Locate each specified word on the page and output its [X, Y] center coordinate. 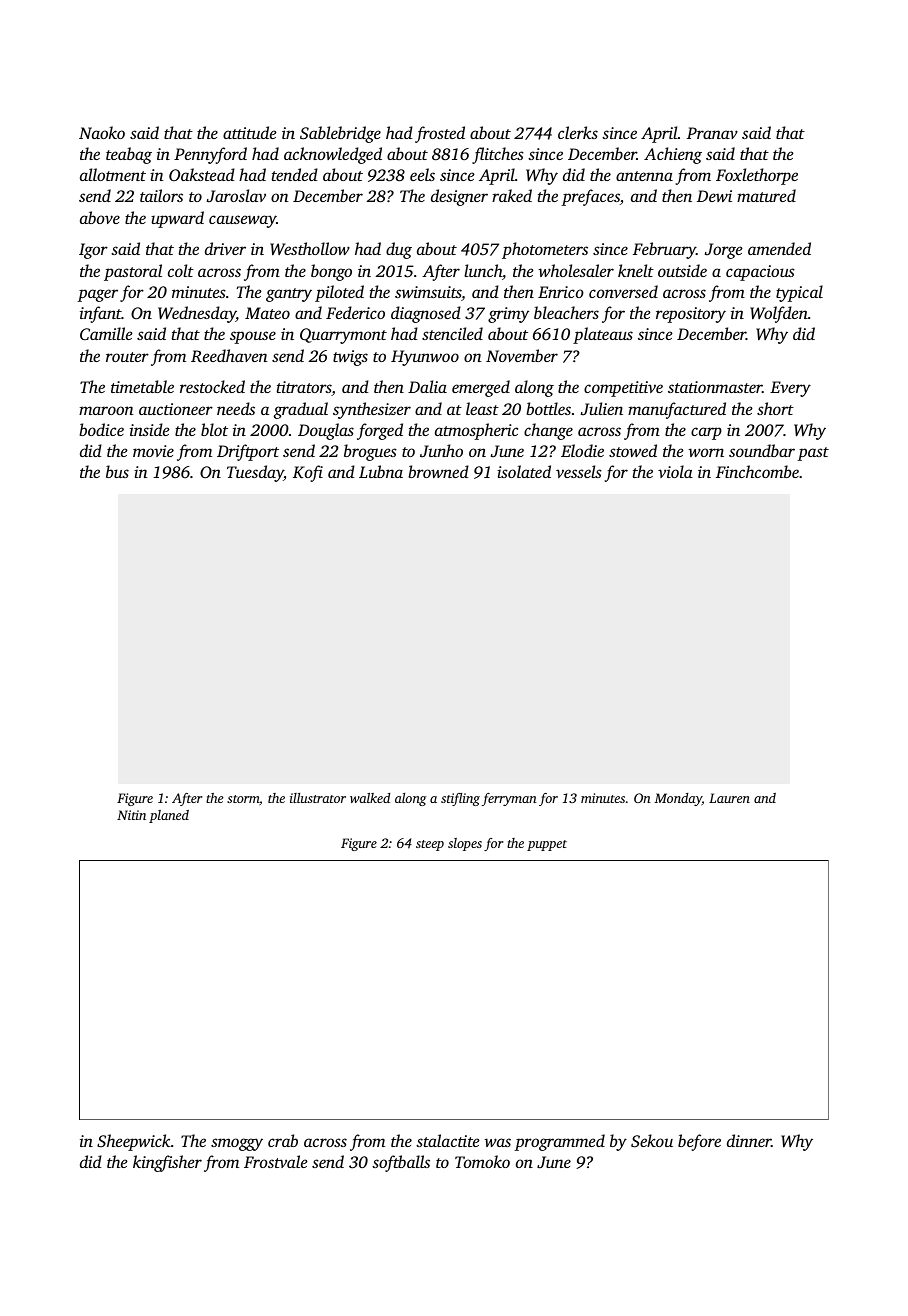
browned [438, 471]
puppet [547, 845]
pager [97, 295]
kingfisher [167, 1163]
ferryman [509, 799]
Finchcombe [757, 471]
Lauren [729, 798]
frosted [440, 134]
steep [430, 845]
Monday [678, 799]
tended [295, 174]
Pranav [712, 133]
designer [459, 197]
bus [117, 471]
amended [779, 248]
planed [169, 816]
